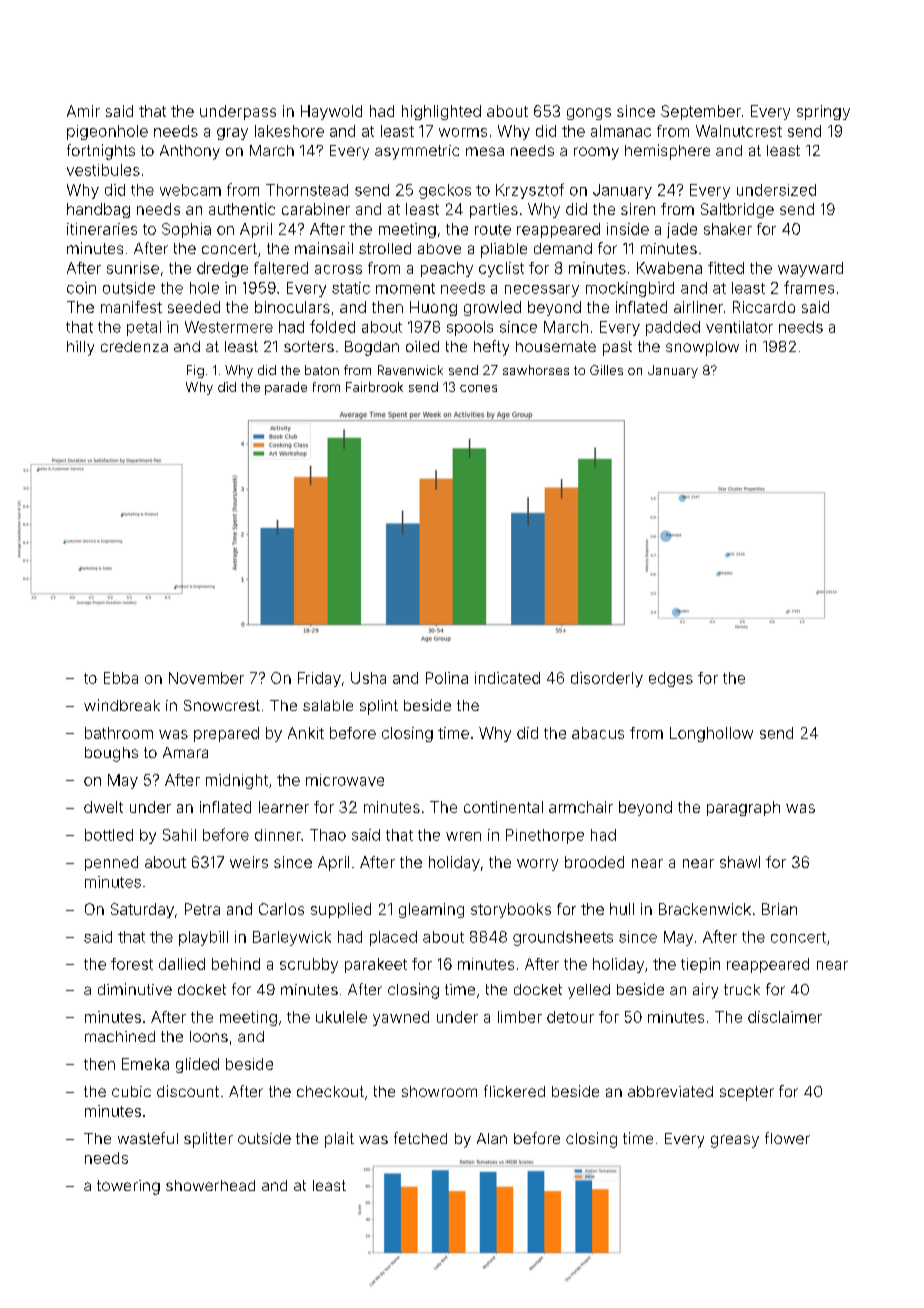 This screenshot has height=1308, width=924. I want to click on cones, so click(478, 388).
